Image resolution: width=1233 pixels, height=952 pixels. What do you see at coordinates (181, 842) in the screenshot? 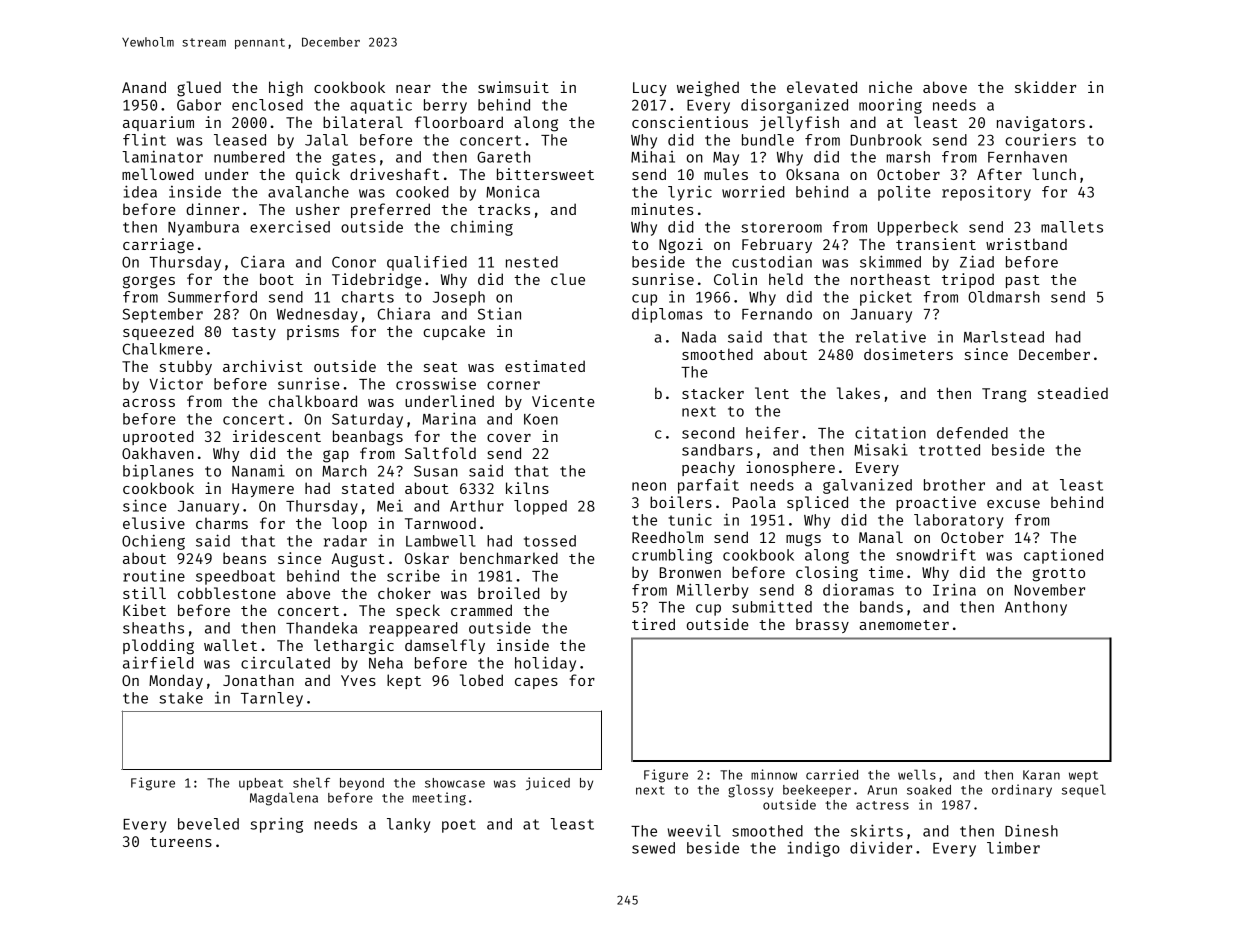
I see `tureens` at bounding box center [181, 842].
